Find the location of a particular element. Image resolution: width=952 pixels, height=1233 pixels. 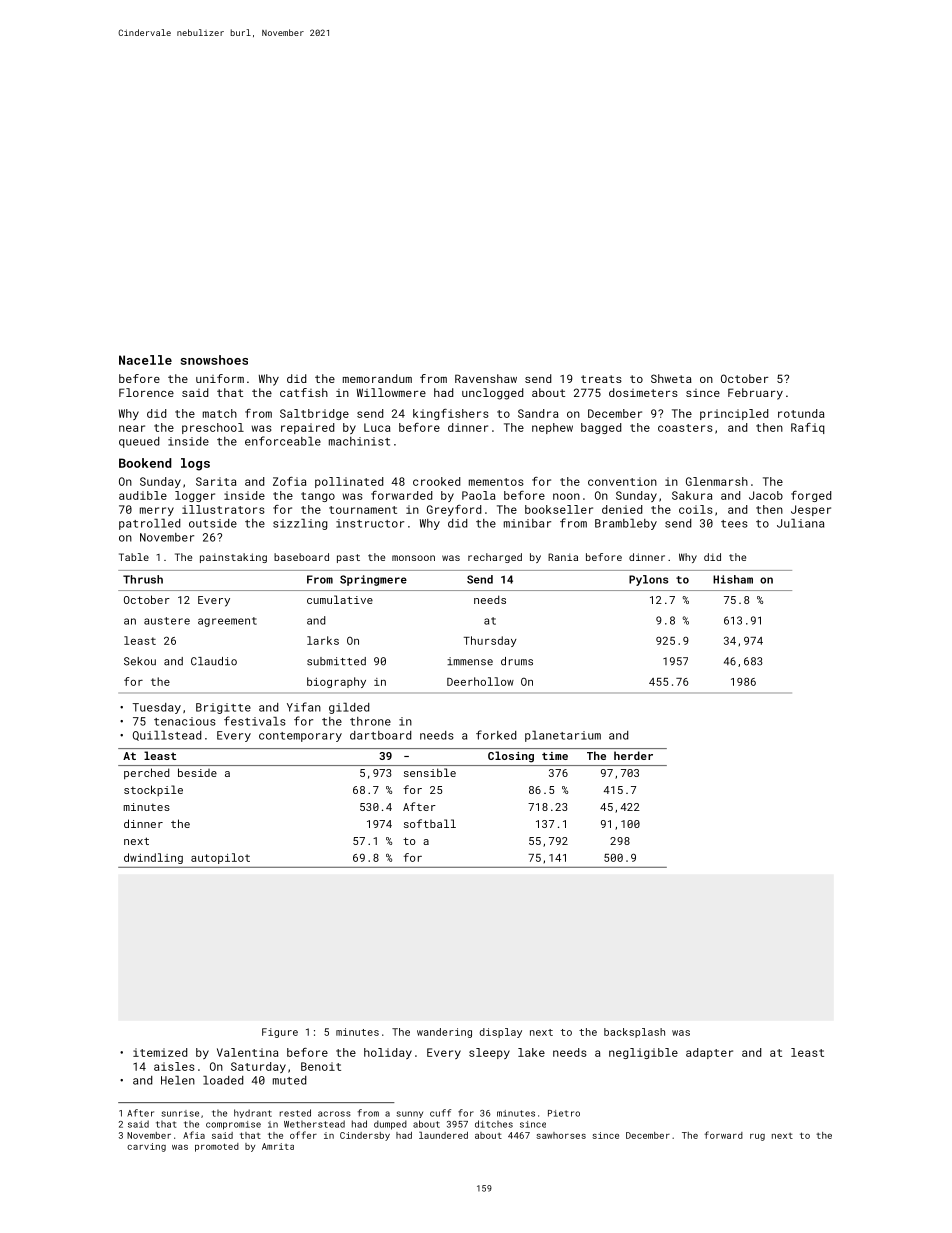

Springmere is located at coordinates (373, 580).
